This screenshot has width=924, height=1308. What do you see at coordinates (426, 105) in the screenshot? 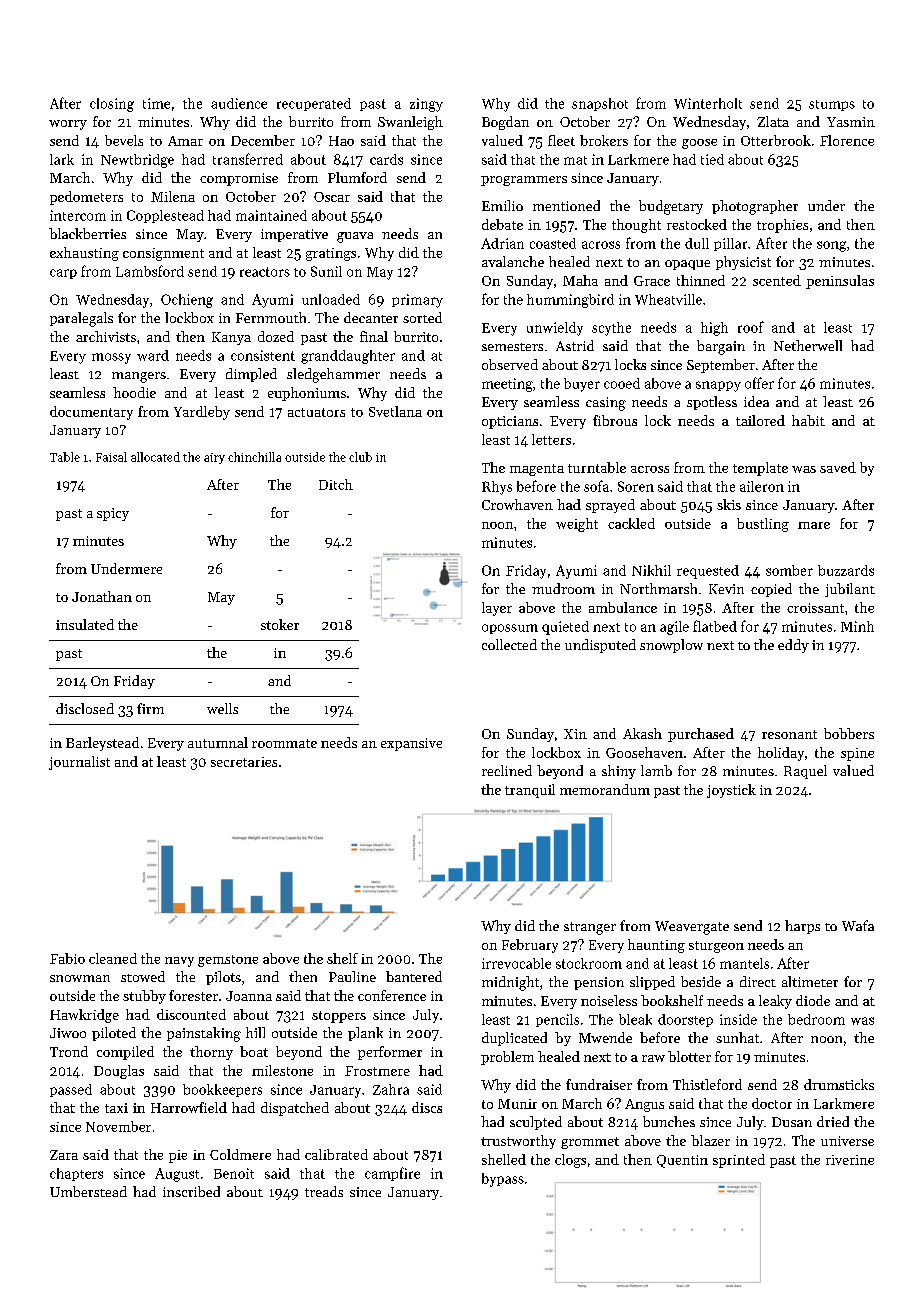
I see `zingy` at bounding box center [426, 105].
